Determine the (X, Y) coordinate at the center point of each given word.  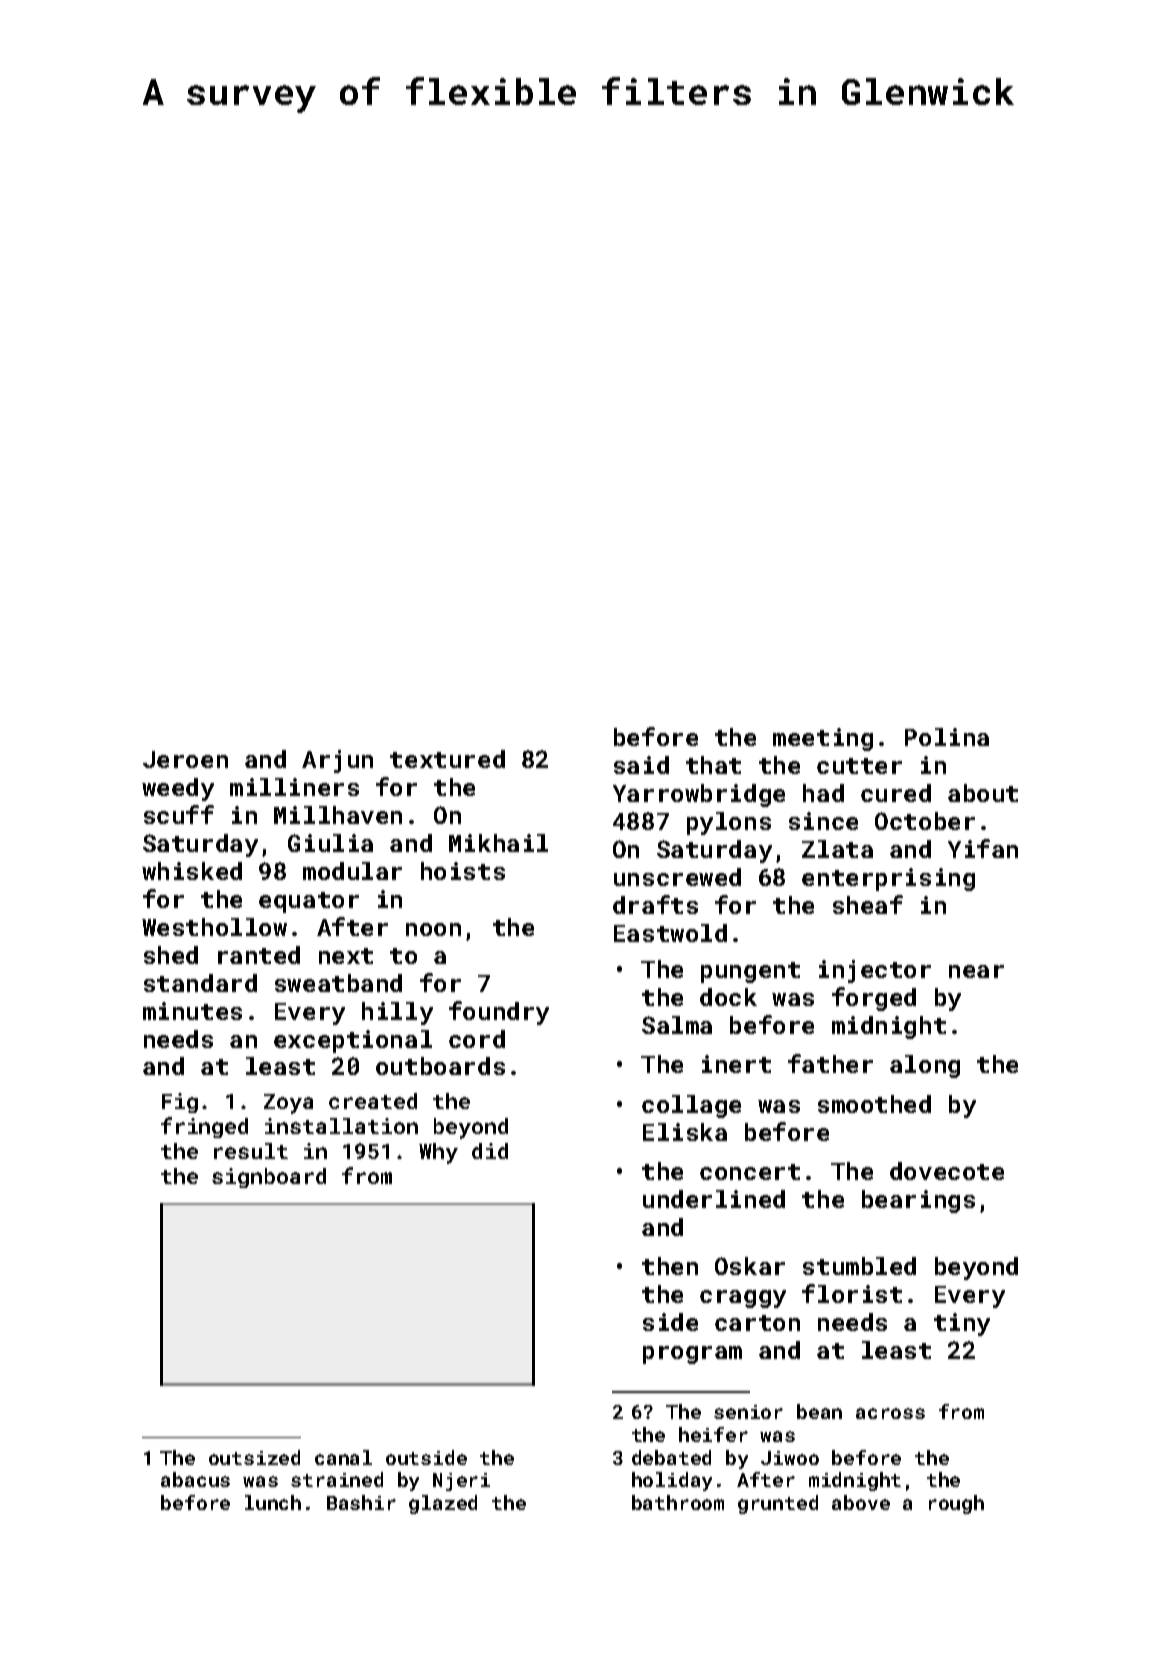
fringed (204, 1127)
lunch (273, 1502)
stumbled (859, 1266)
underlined (714, 1199)
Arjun (337, 761)
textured (447, 759)
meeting (823, 739)
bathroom (678, 1502)
